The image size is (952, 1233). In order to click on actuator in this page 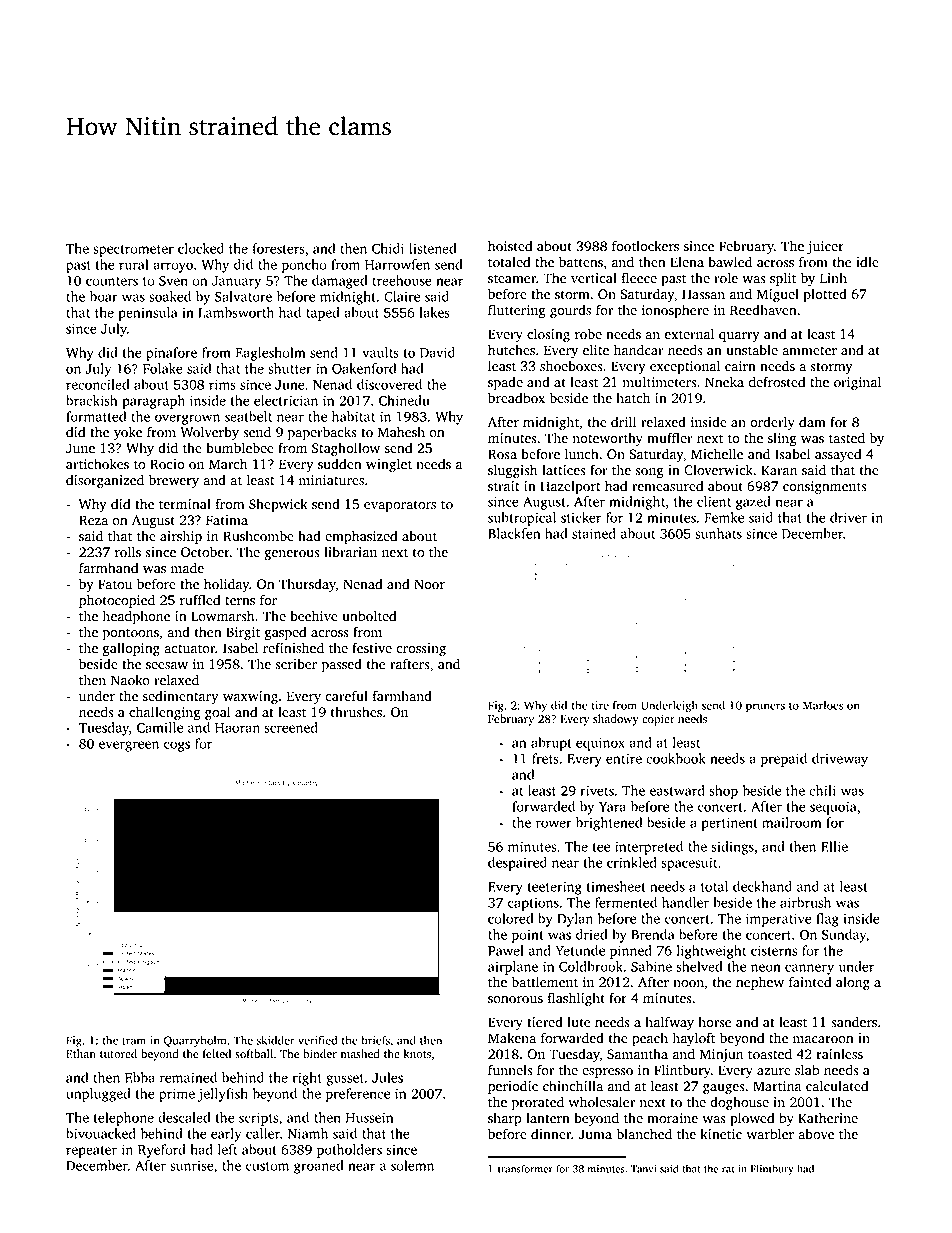, I will do `click(189, 649)`.
